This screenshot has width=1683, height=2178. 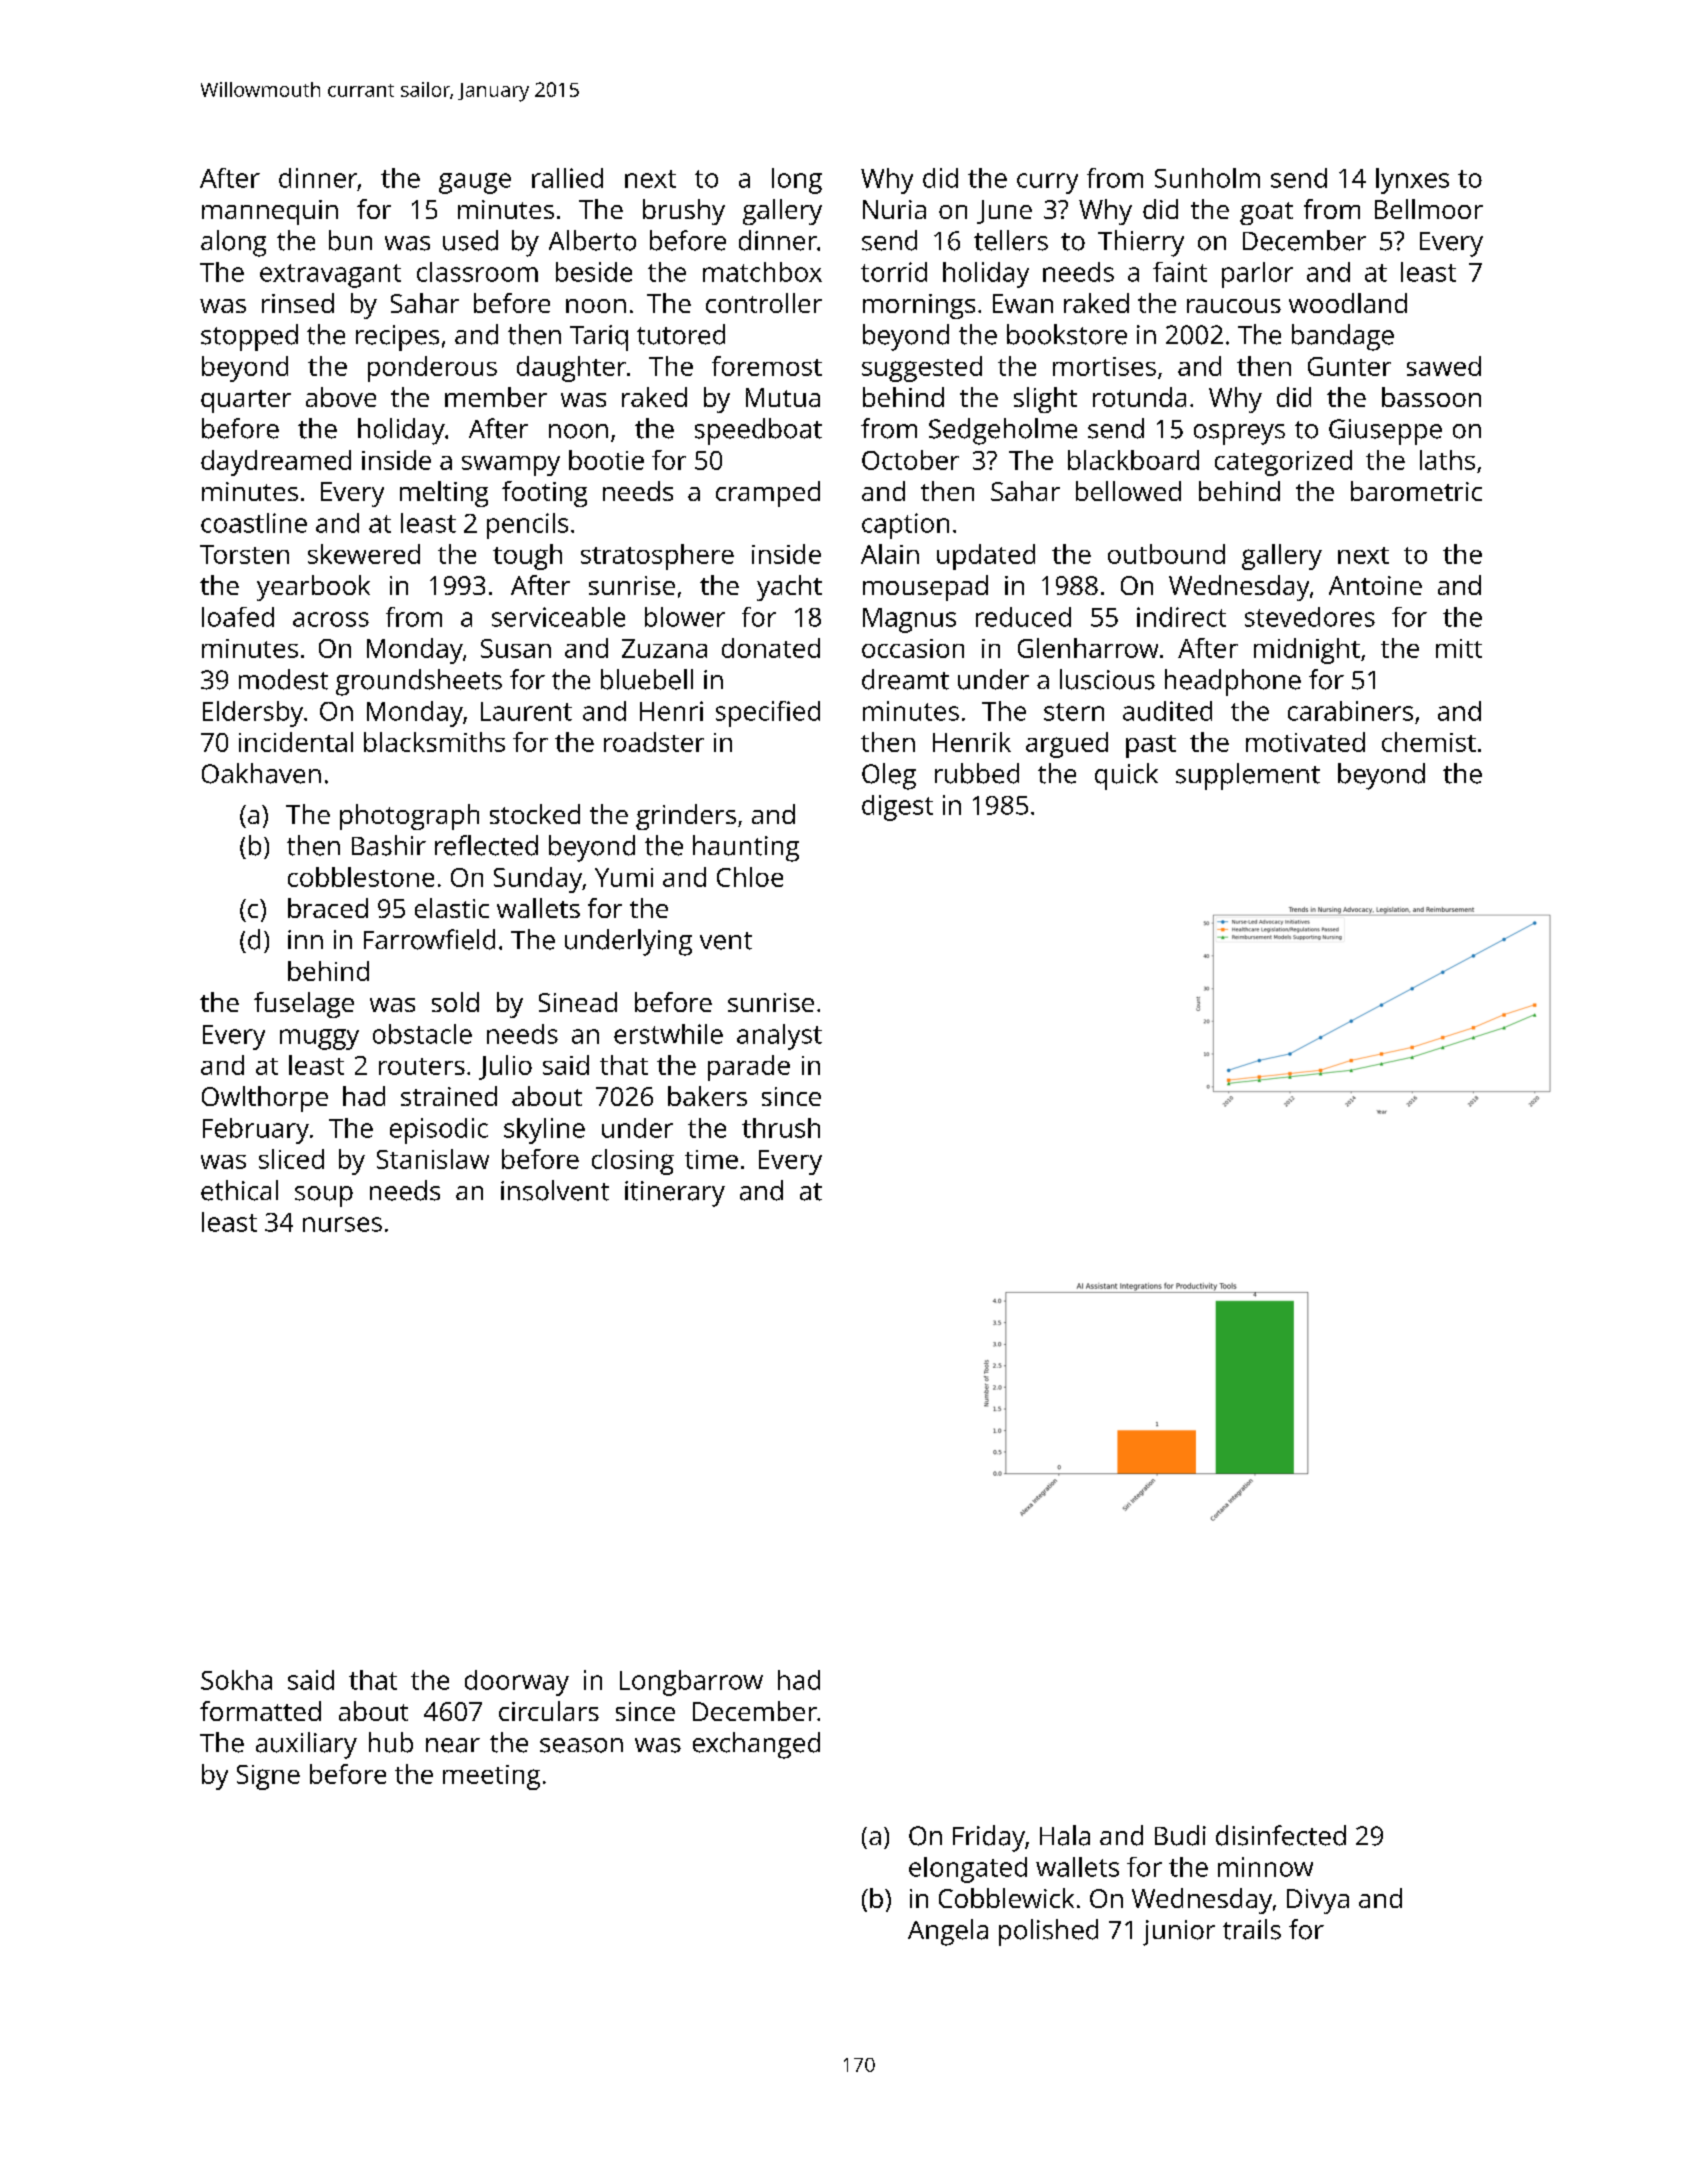 I want to click on Angela, so click(x=948, y=1932).
